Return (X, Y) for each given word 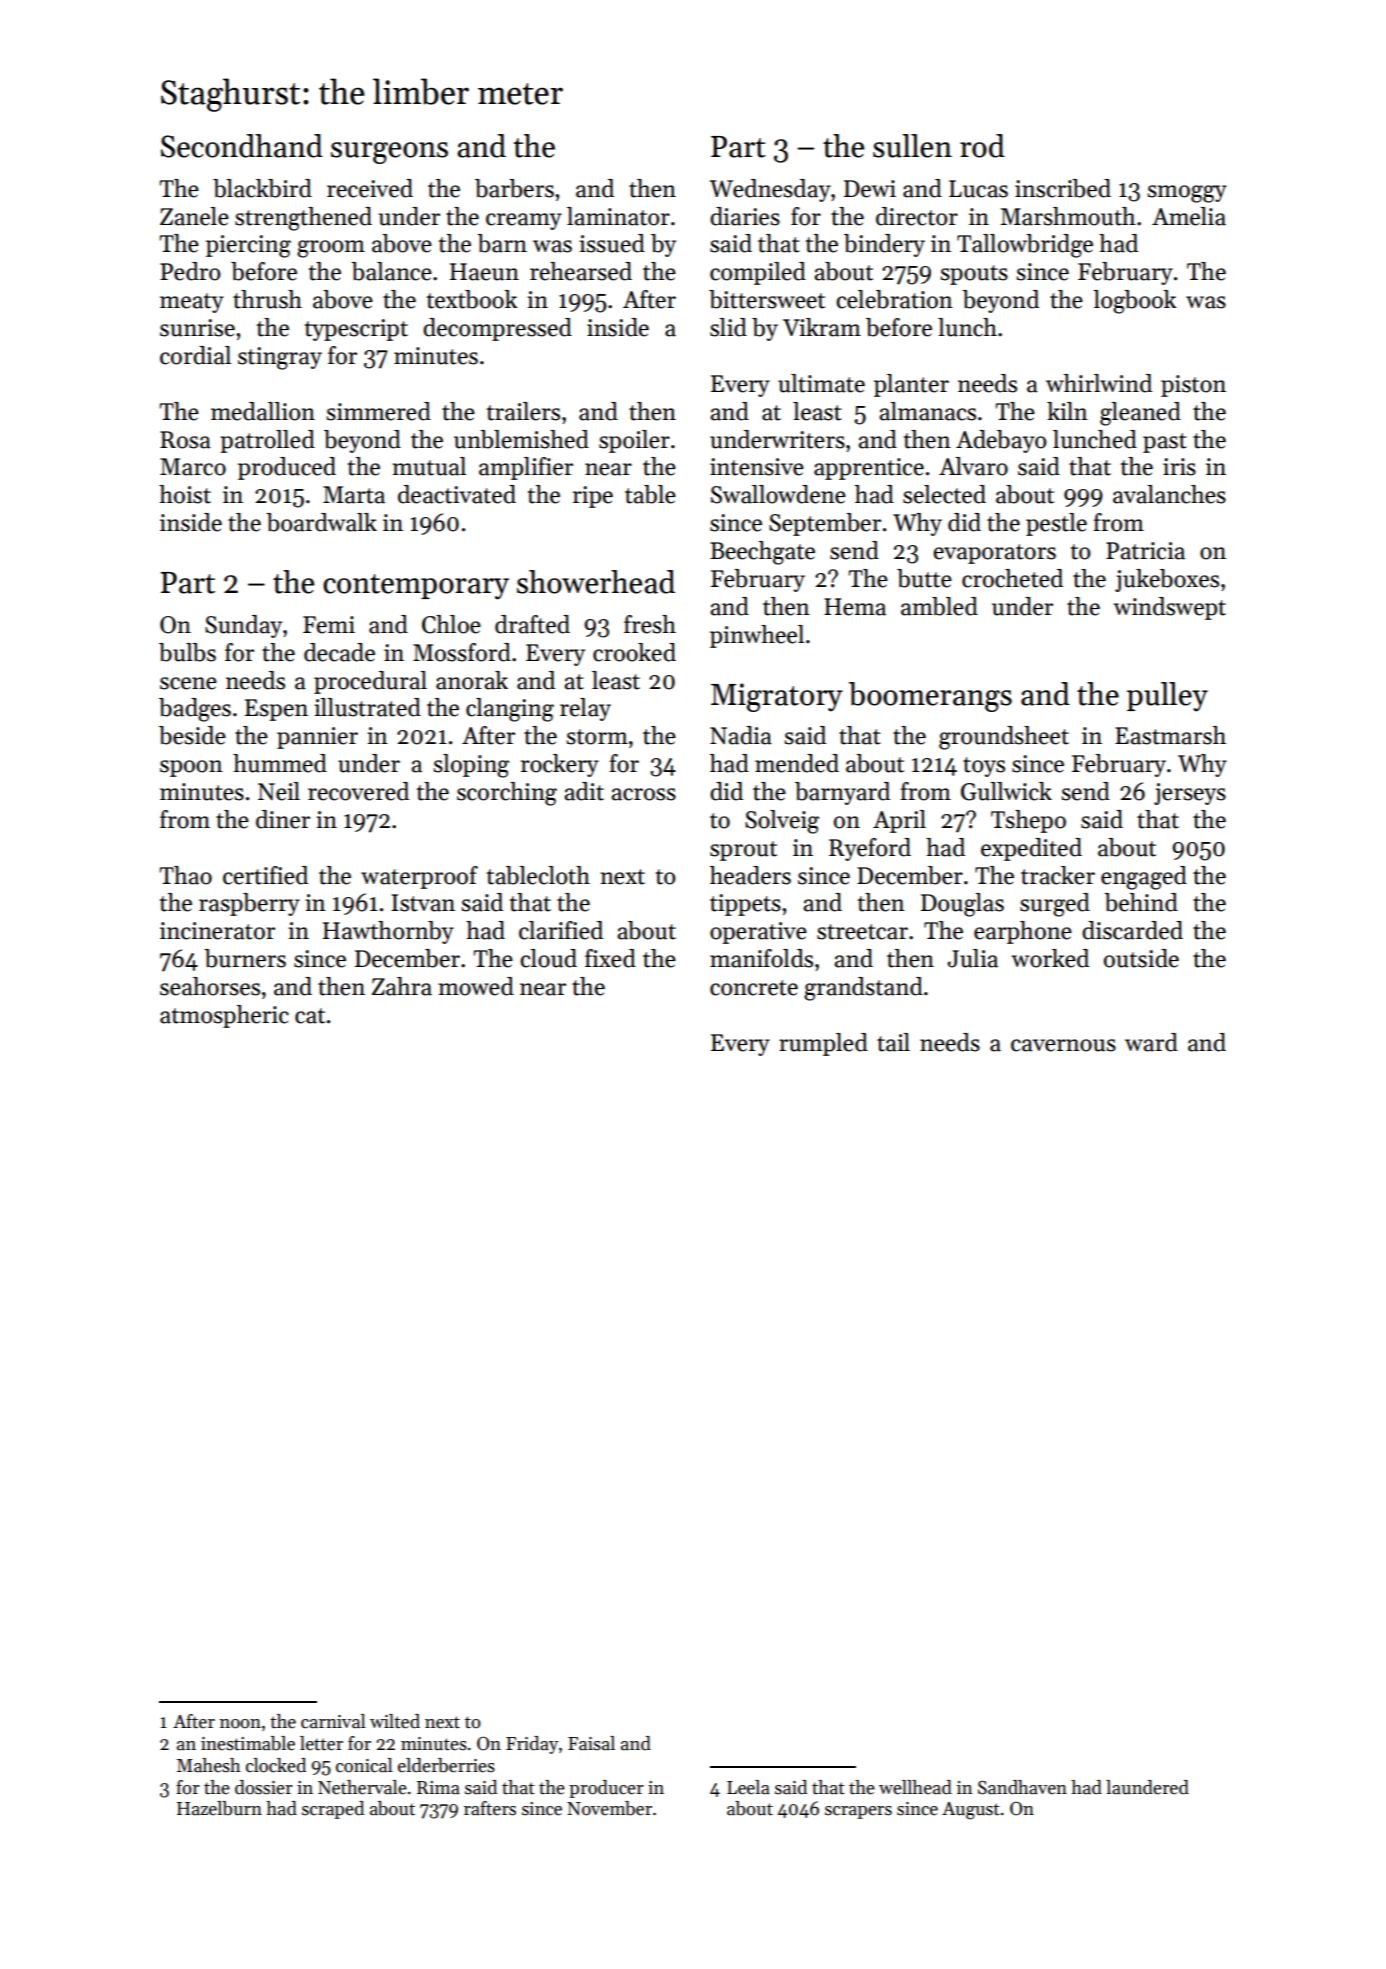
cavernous (1063, 1045)
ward (1151, 1042)
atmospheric (224, 1016)
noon (240, 1724)
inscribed (1063, 188)
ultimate (821, 383)
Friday (532, 1745)
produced (287, 468)
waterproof (419, 877)
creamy (524, 221)
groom (331, 249)
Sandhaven (1022, 1787)
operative (758, 933)
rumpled (823, 1044)
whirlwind (1099, 383)
